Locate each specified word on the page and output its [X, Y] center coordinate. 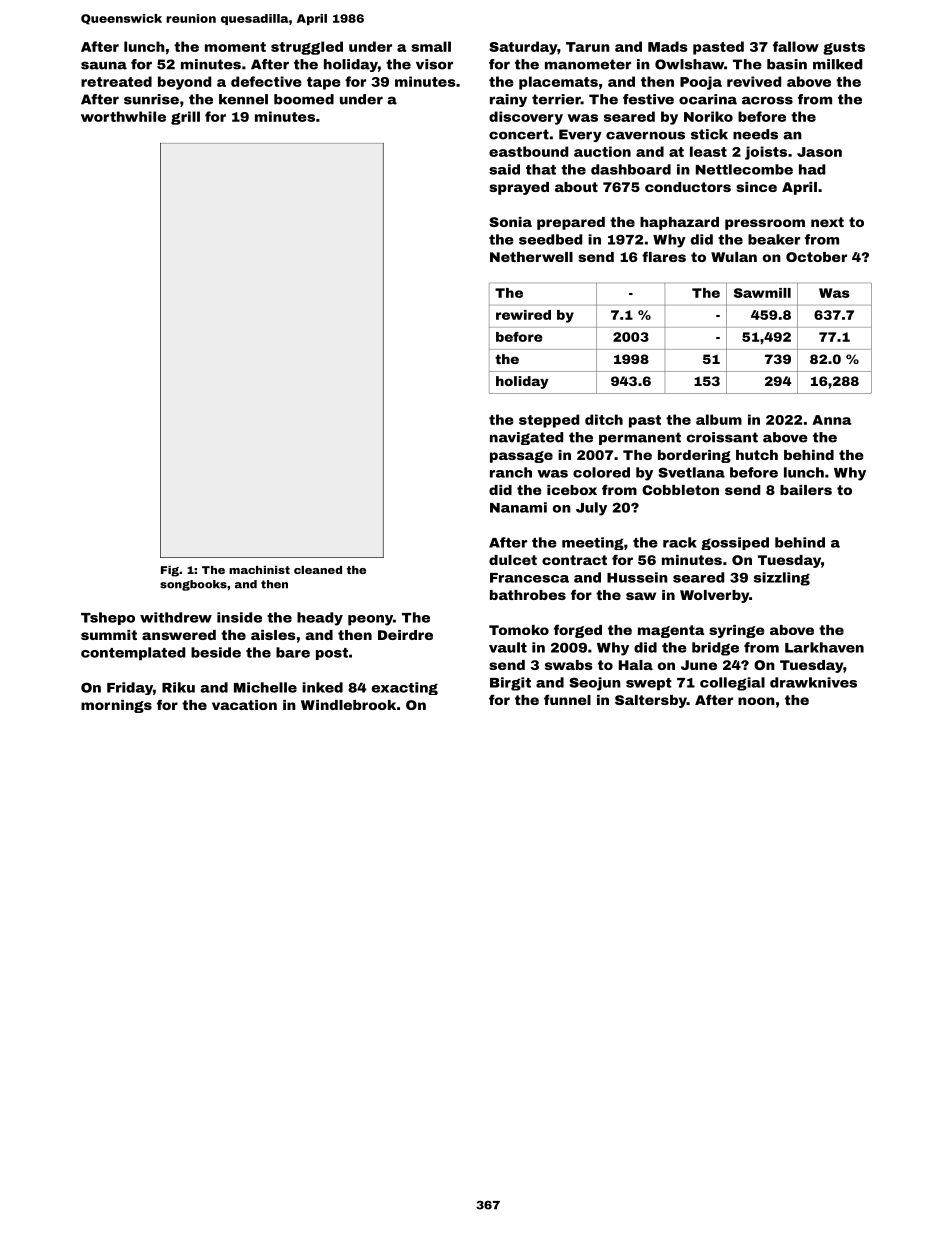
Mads [668, 46]
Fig [170, 571]
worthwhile [123, 116]
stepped [549, 421]
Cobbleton [680, 490]
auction [602, 151]
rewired [523, 315]
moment [235, 47]
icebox [572, 490]
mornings [116, 706]
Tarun [588, 47]
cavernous [645, 135]
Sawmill [762, 293]
